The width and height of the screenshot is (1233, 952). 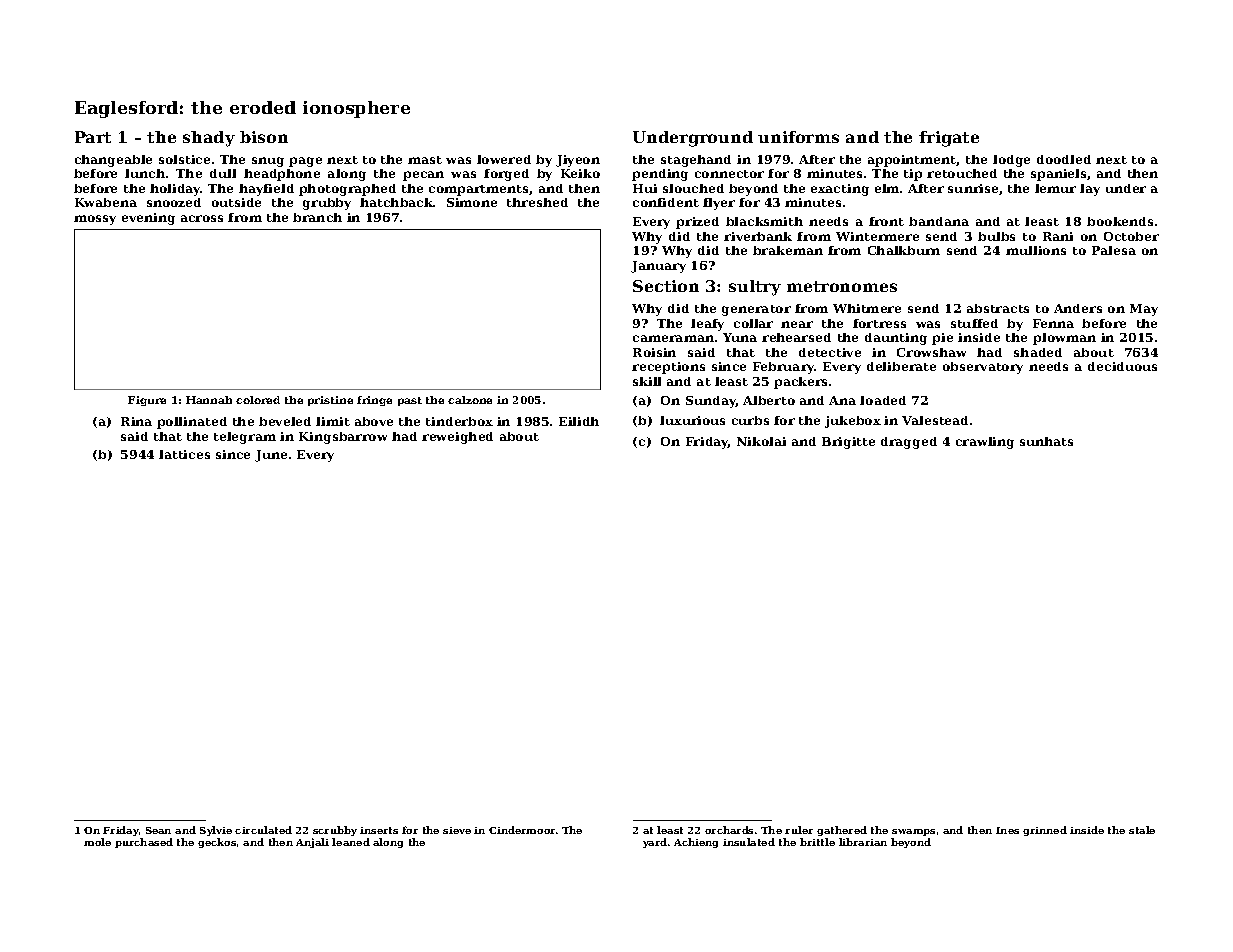 What do you see at coordinates (97, 842) in the screenshot?
I see `mole` at bounding box center [97, 842].
